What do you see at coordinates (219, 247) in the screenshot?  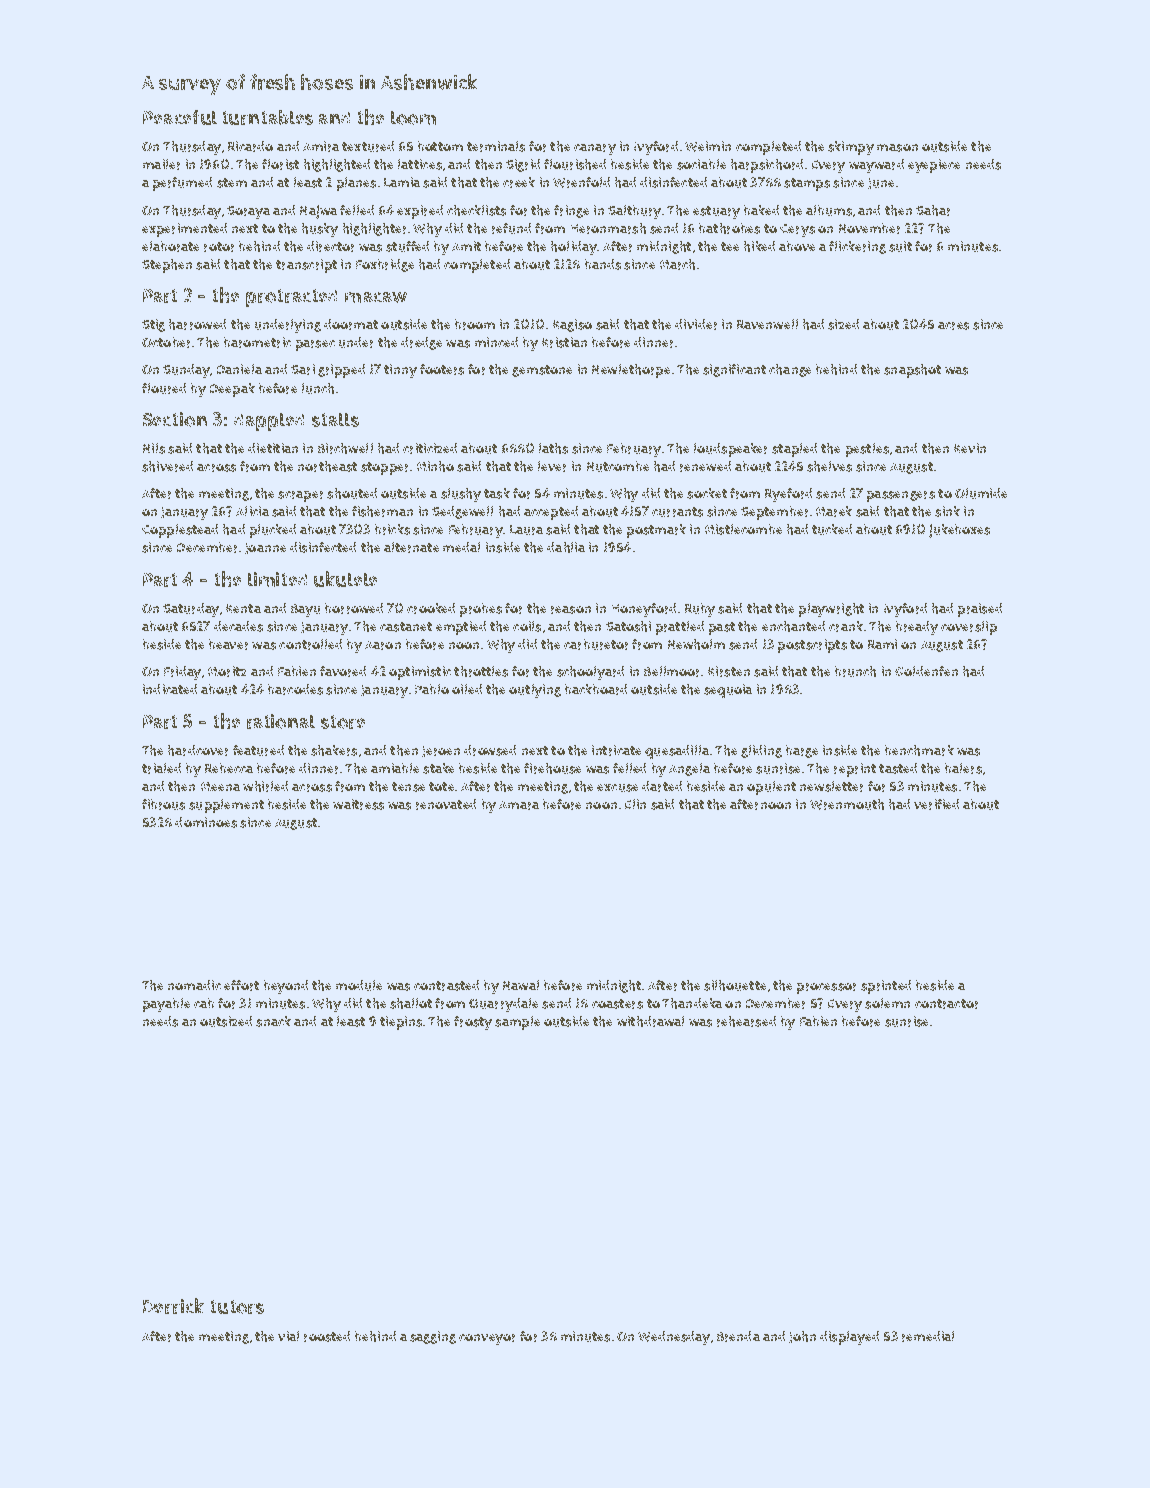 I see `rotor` at bounding box center [219, 247].
